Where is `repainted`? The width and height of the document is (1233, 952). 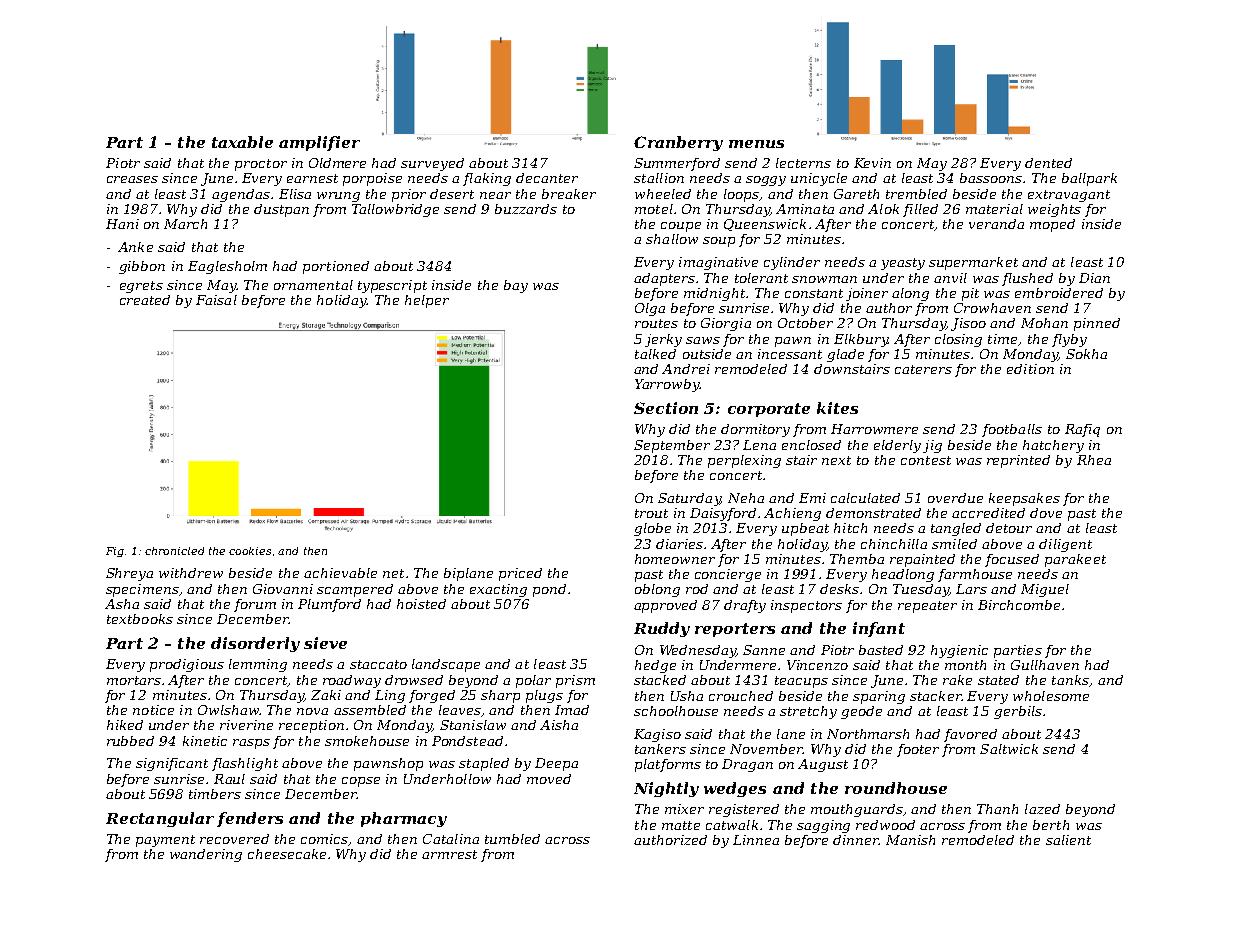
repainted is located at coordinates (922, 560).
